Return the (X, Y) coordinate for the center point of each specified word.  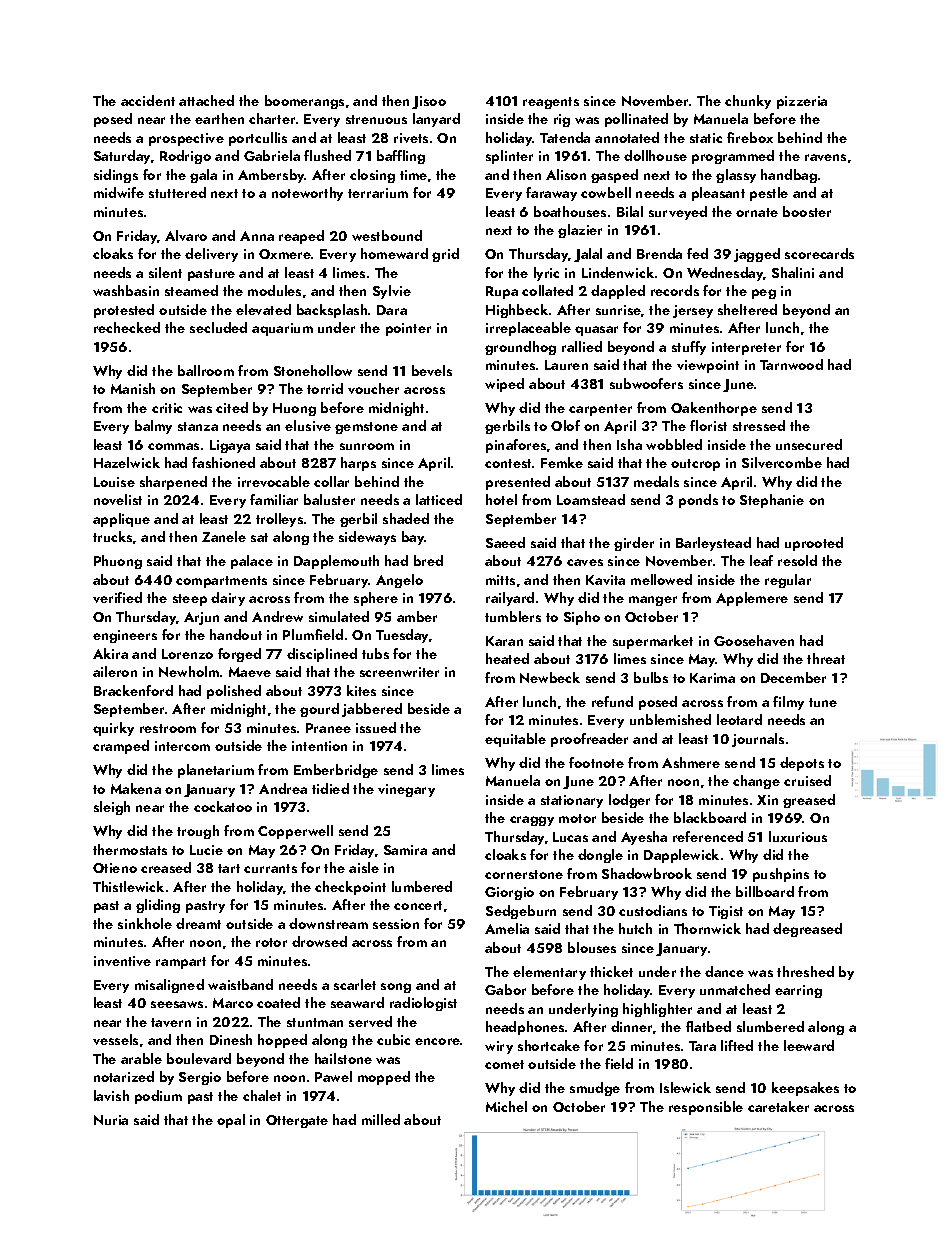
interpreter (746, 348)
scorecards (819, 253)
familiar (274, 499)
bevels (432, 370)
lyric (546, 274)
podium (158, 1097)
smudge (595, 1089)
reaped (301, 237)
